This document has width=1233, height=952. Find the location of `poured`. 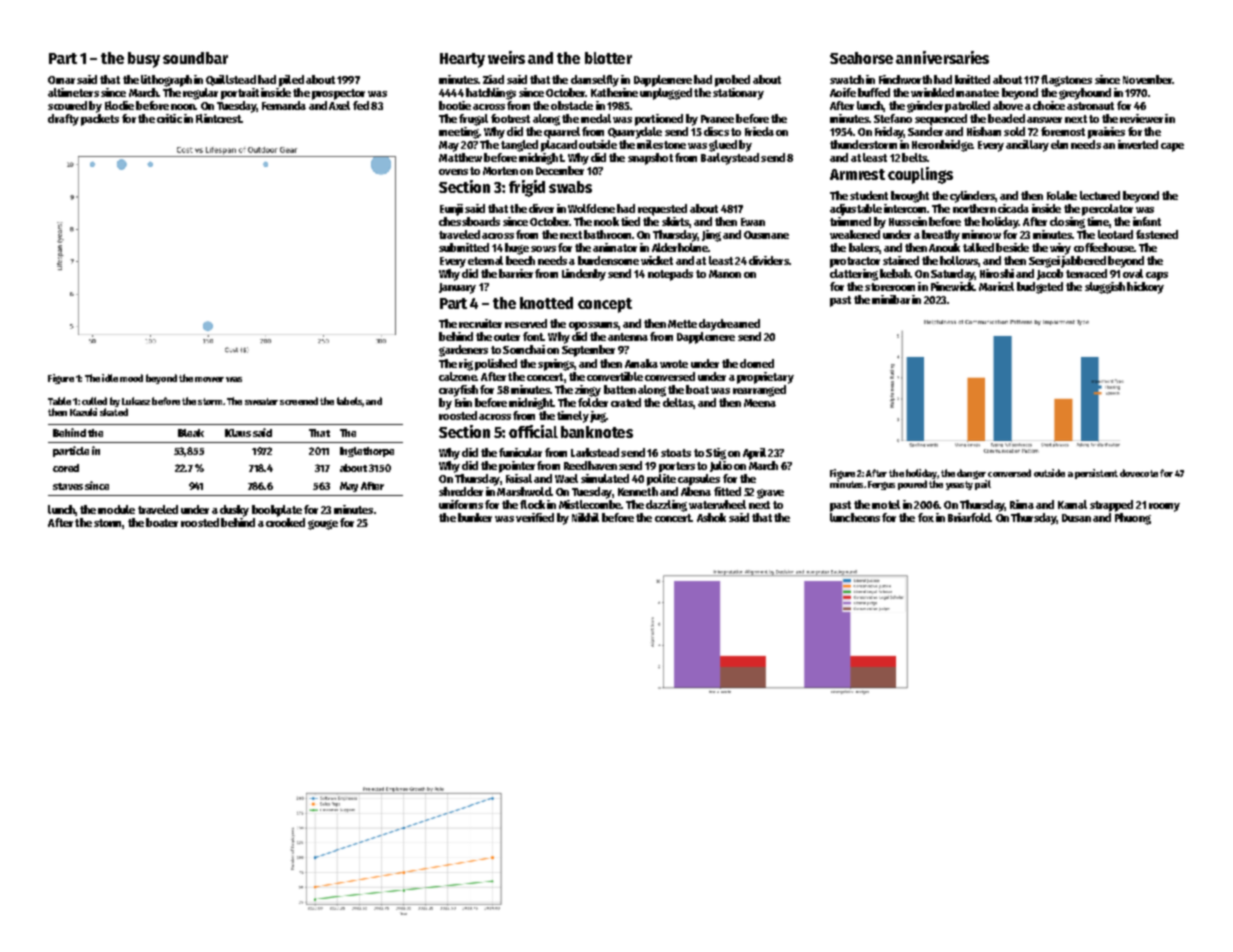

poured is located at coordinates (912, 485).
